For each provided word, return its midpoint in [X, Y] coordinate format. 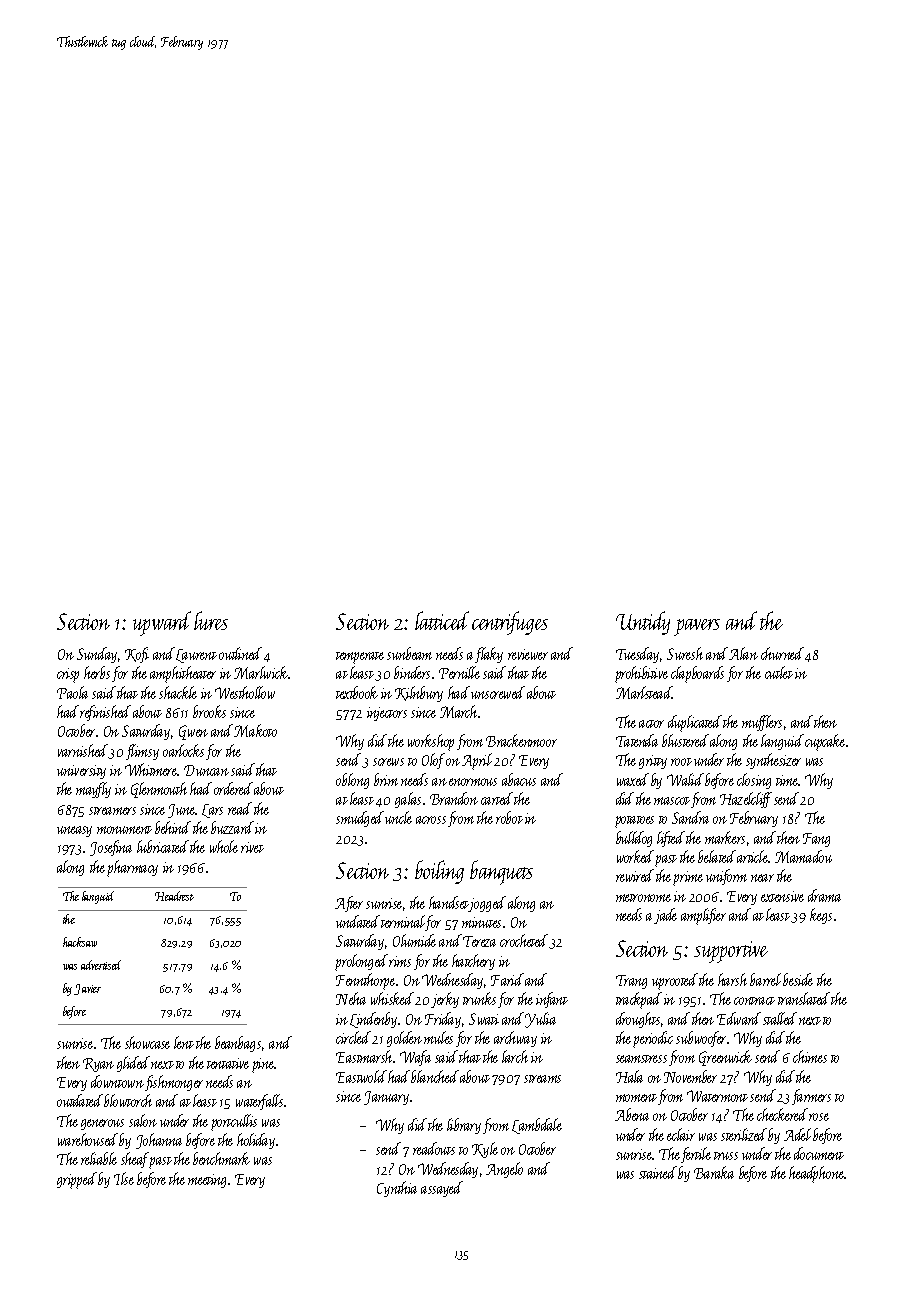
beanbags [238, 1044]
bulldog [634, 839]
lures [211, 620]
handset [449, 904]
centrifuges [510, 623]
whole [224, 846]
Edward [739, 1018]
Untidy [643, 623]
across [431, 820]
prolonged [361, 962]
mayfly [93, 790]
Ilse [124, 1178]
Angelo [504, 1170]
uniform [726, 877]
